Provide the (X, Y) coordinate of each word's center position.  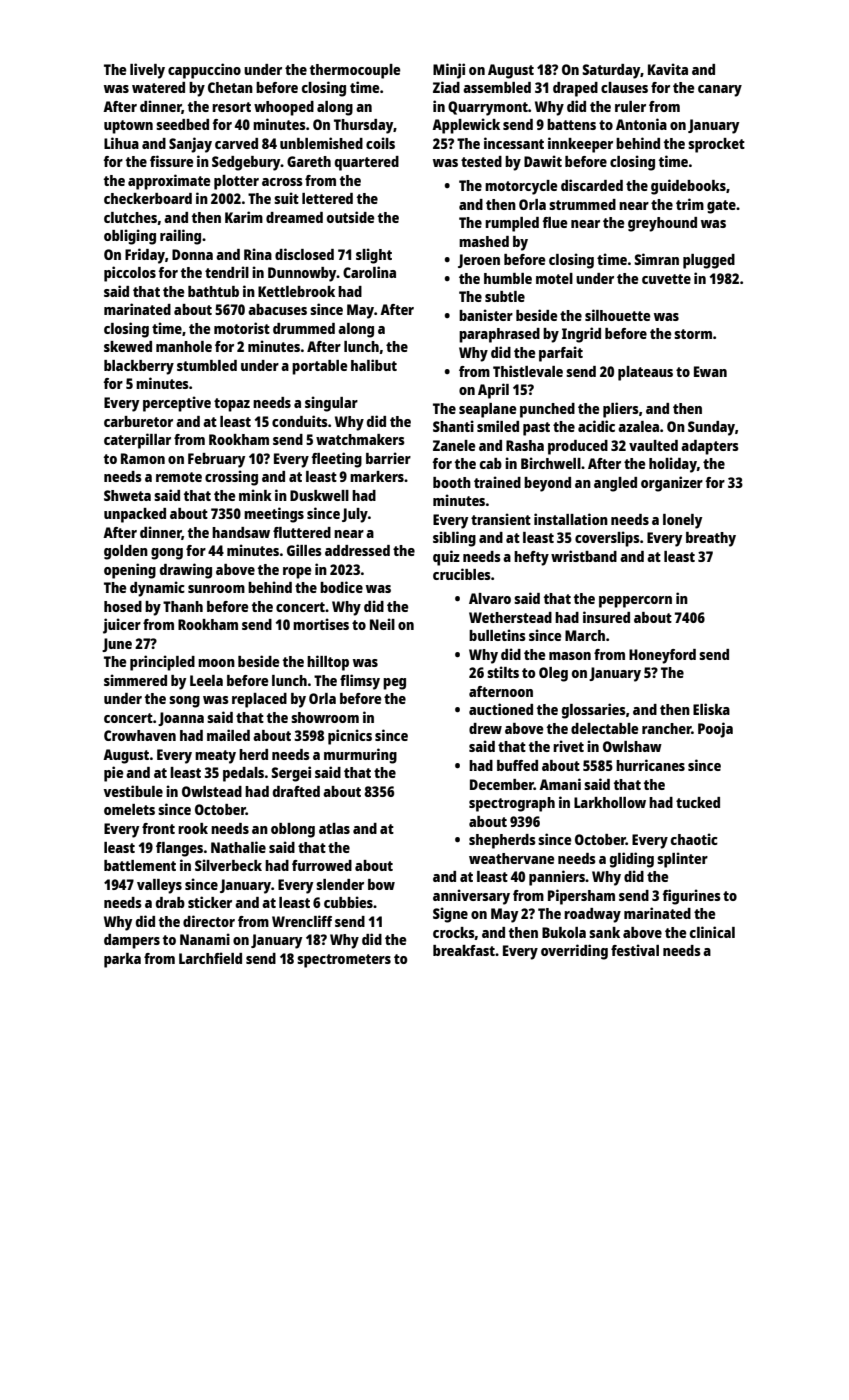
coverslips (607, 539)
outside (351, 217)
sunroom (216, 589)
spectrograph (512, 804)
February (216, 460)
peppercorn (635, 602)
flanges (179, 849)
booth (452, 482)
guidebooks (688, 187)
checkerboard (148, 198)
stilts (503, 672)
